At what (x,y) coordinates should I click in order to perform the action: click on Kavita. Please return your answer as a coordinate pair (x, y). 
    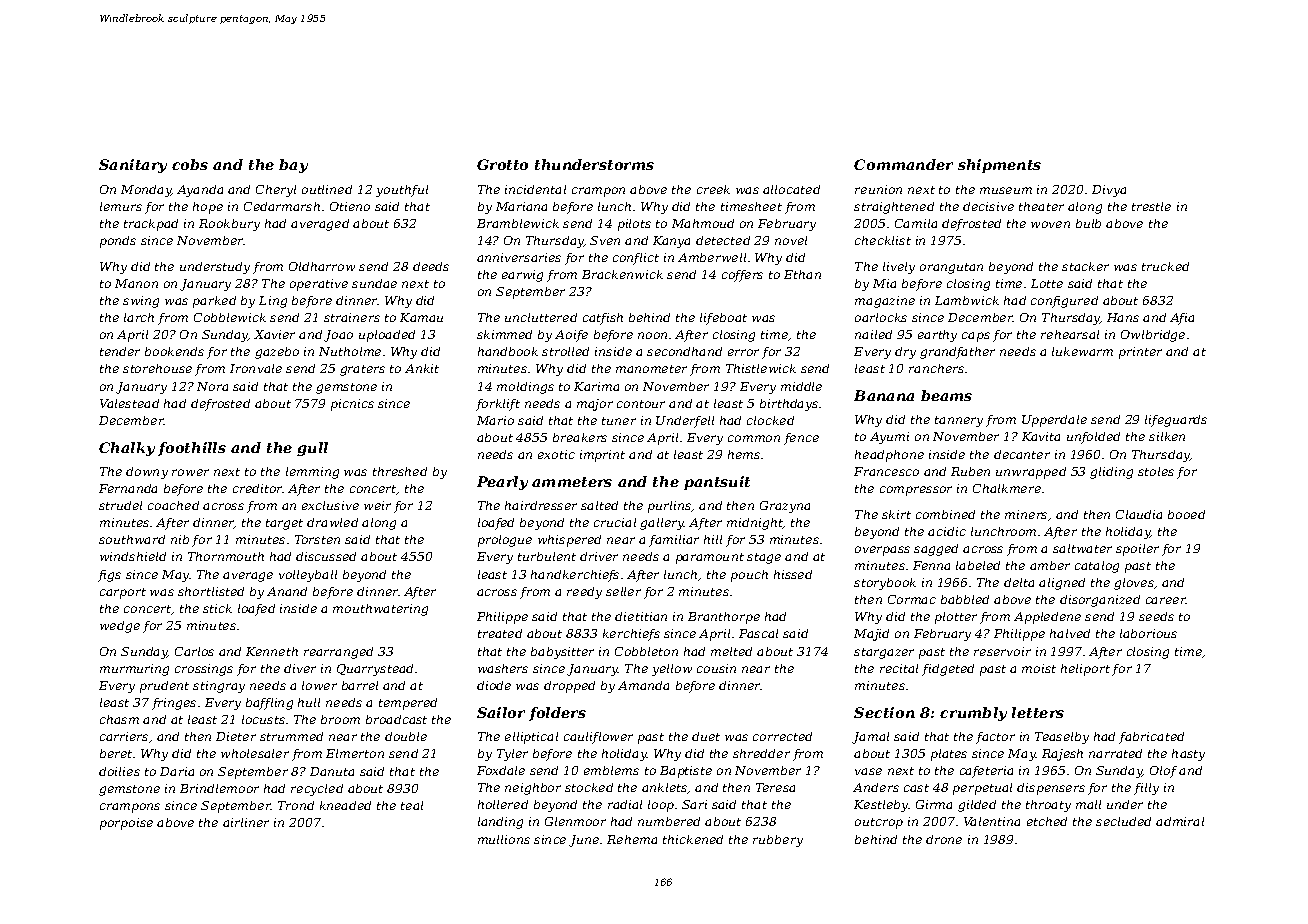
    Looking at the image, I should click on (1041, 436).
